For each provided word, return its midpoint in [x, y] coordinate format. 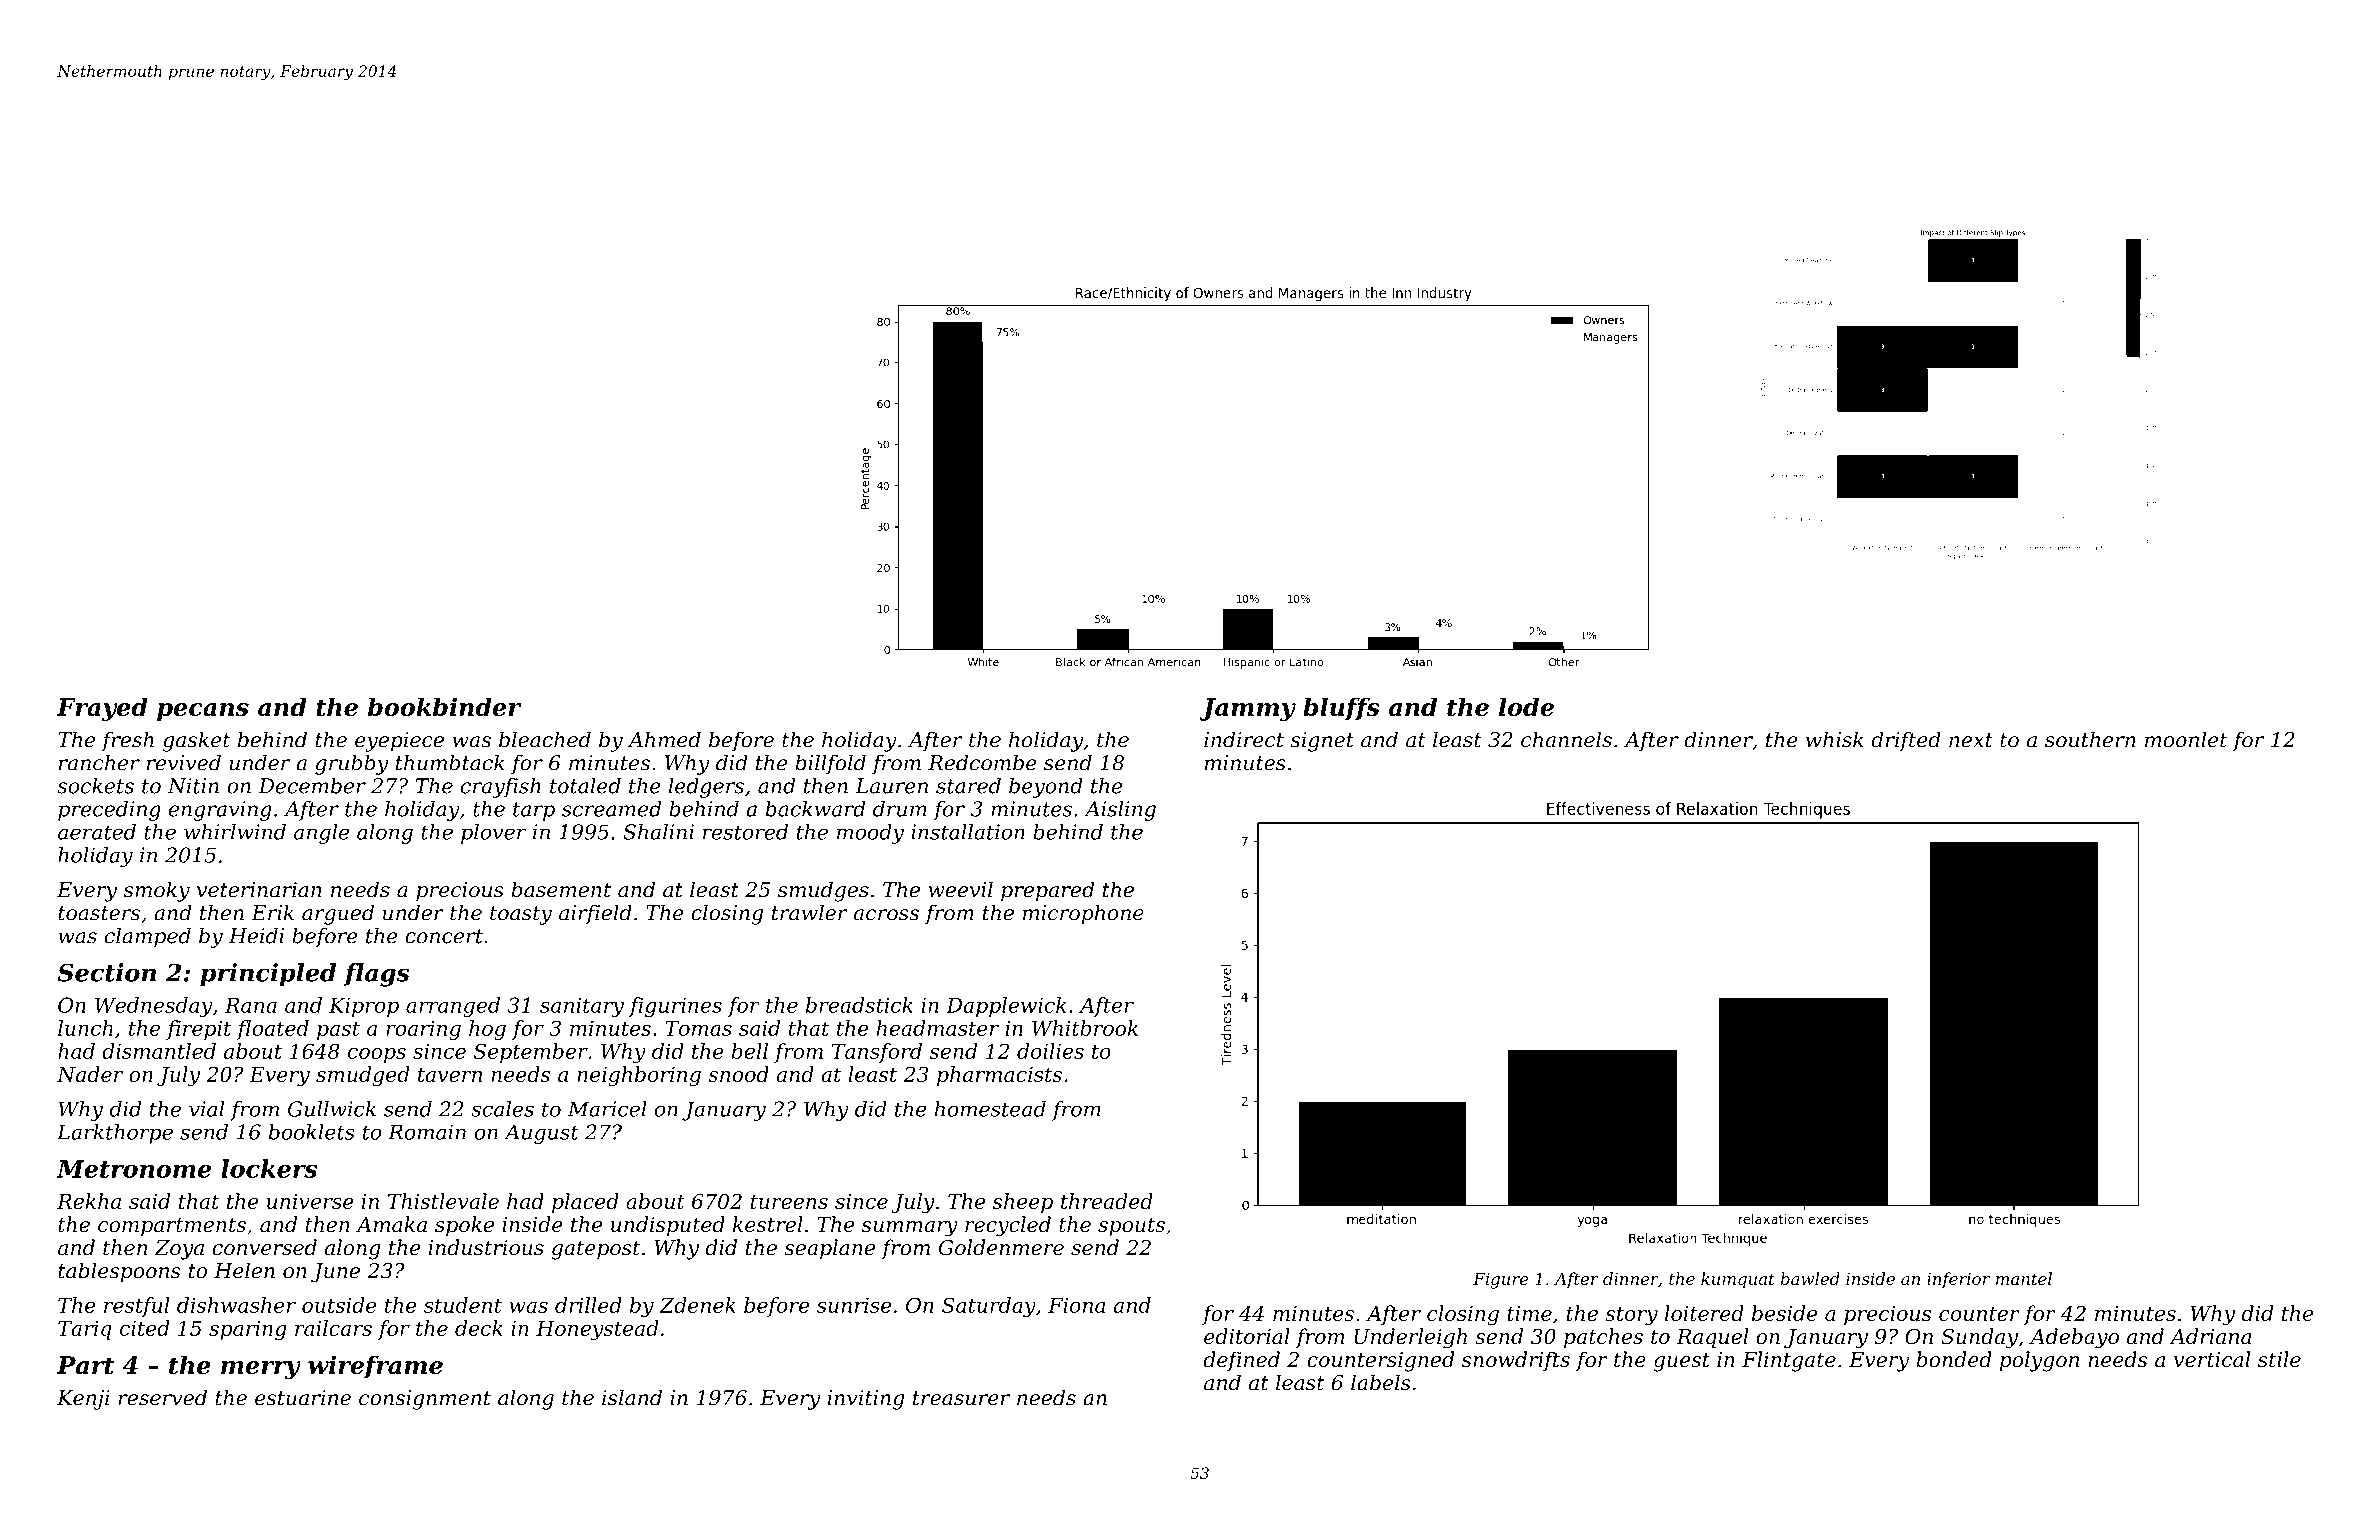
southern [2090, 739]
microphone [1083, 914]
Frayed [102, 709]
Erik [272, 912]
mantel [2024, 1278]
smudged [363, 1076]
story [1631, 1316]
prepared [1047, 891]
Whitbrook [1085, 1028]
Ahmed [664, 739]
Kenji [83, 1400]
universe [310, 1201]
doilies [1050, 1051]
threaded [1107, 1201]
